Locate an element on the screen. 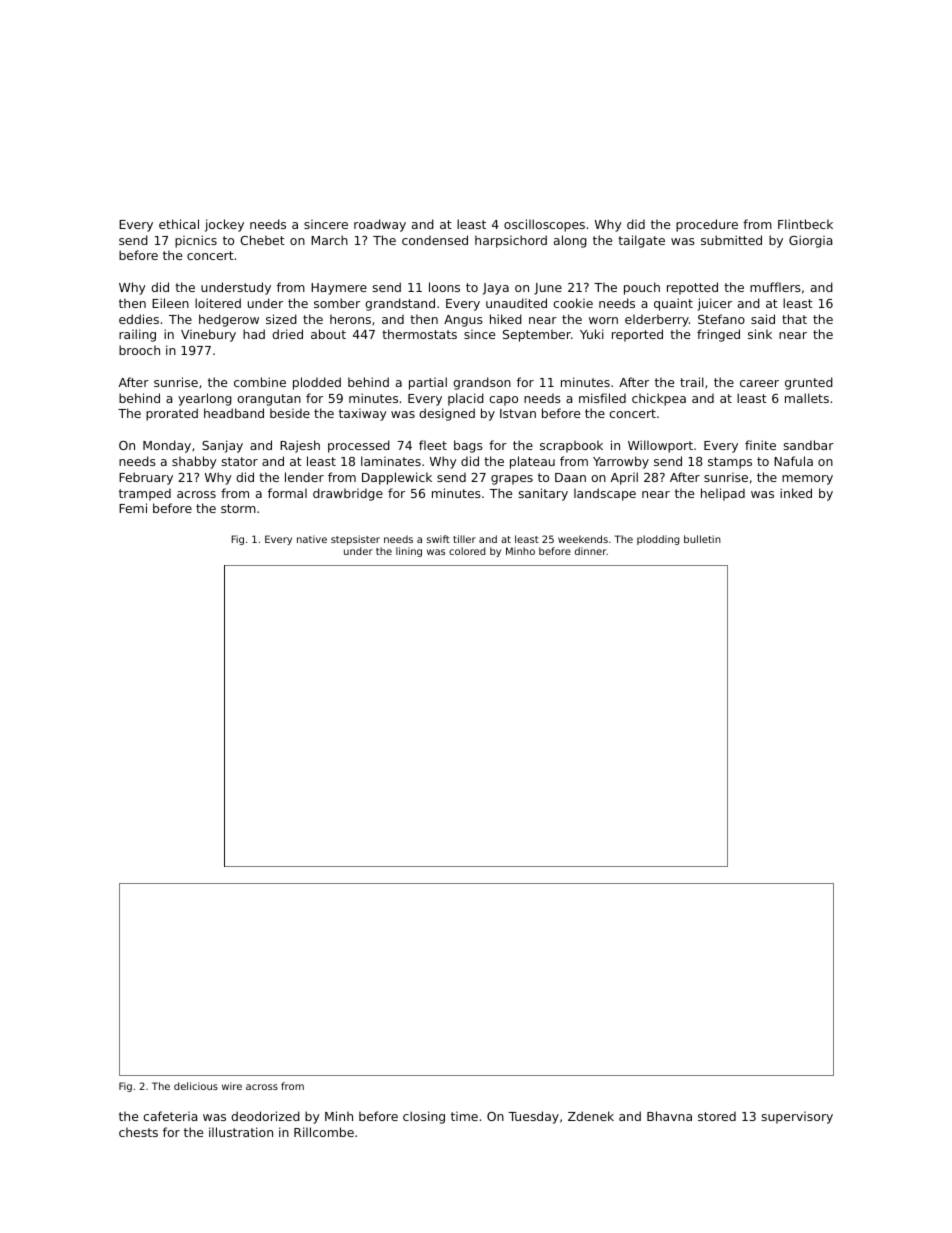 The image size is (952, 1233). hedgerow is located at coordinates (229, 320).
